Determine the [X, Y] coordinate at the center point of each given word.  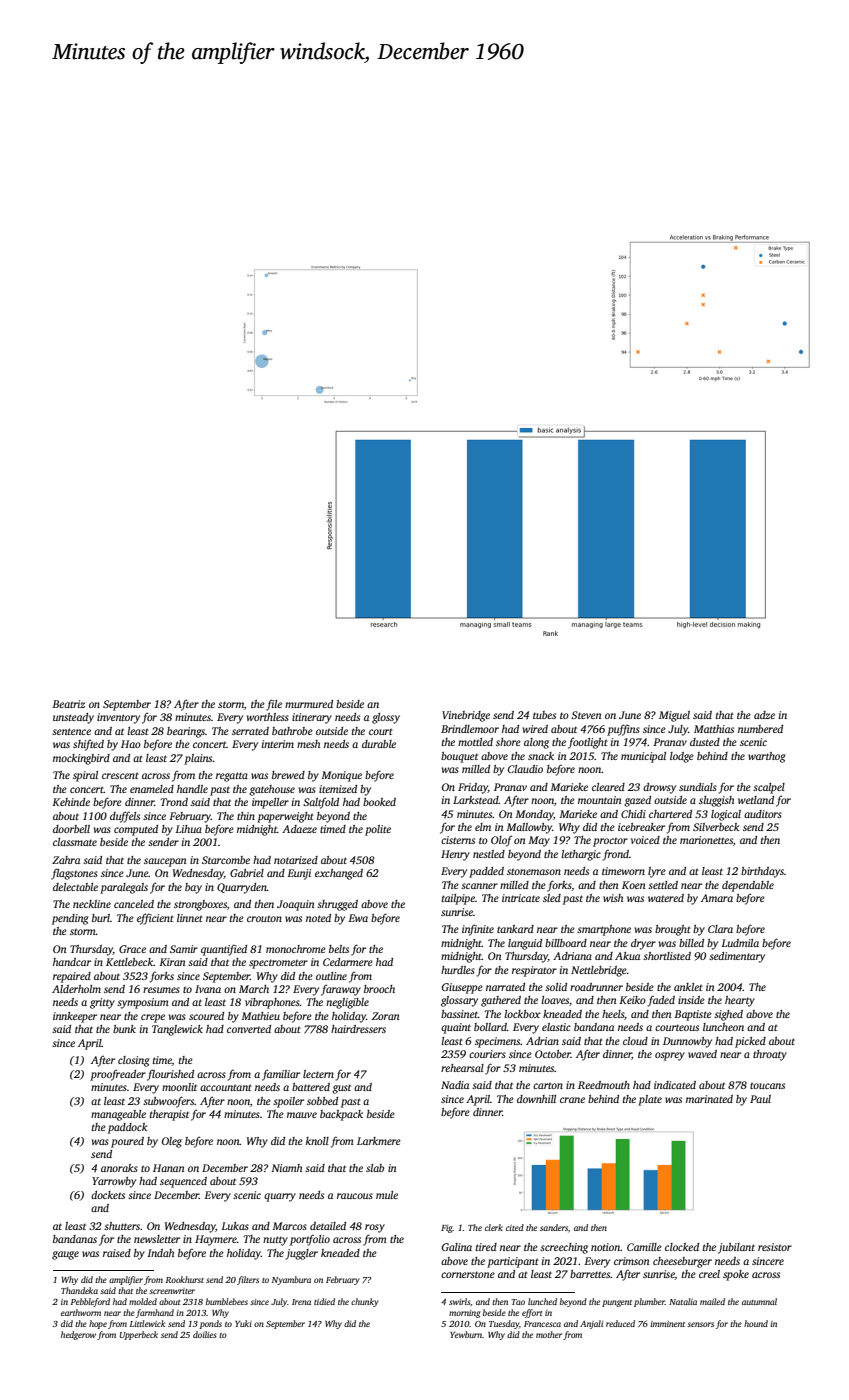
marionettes [706, 840]
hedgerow [78, 1335]
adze [764, 715]
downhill [536, 1099]
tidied [324, 1301]
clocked [682, 1247]
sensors [700, 1324]
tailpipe [458, 899]
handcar [72, 962]
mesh [308, 744]
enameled [152, 789]
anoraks [119, 1168]
